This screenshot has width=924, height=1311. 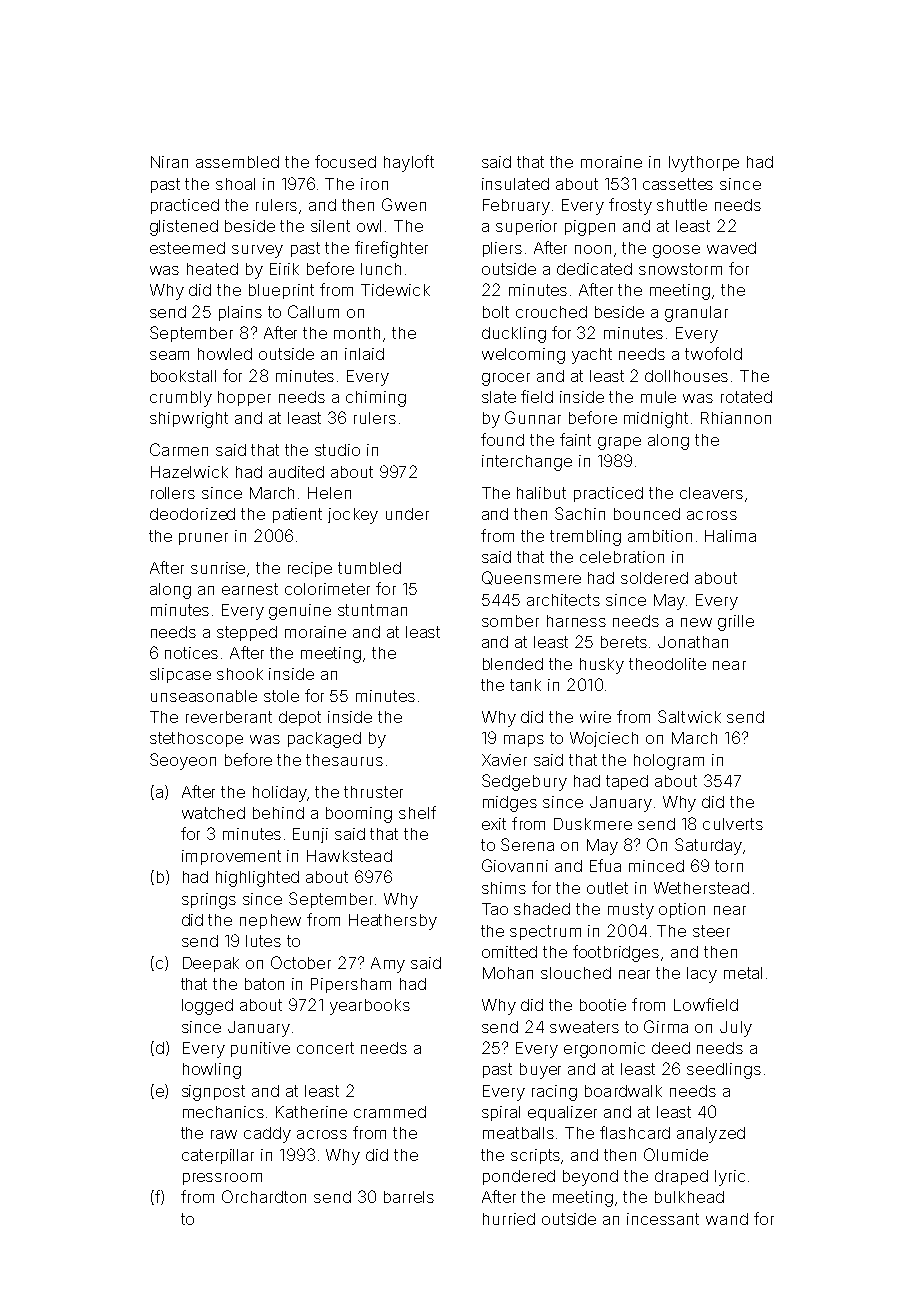 What do you see at coordinates (393, 922) in the screenshot?
I see `Heathersby` at bounding box center [393, 922].
